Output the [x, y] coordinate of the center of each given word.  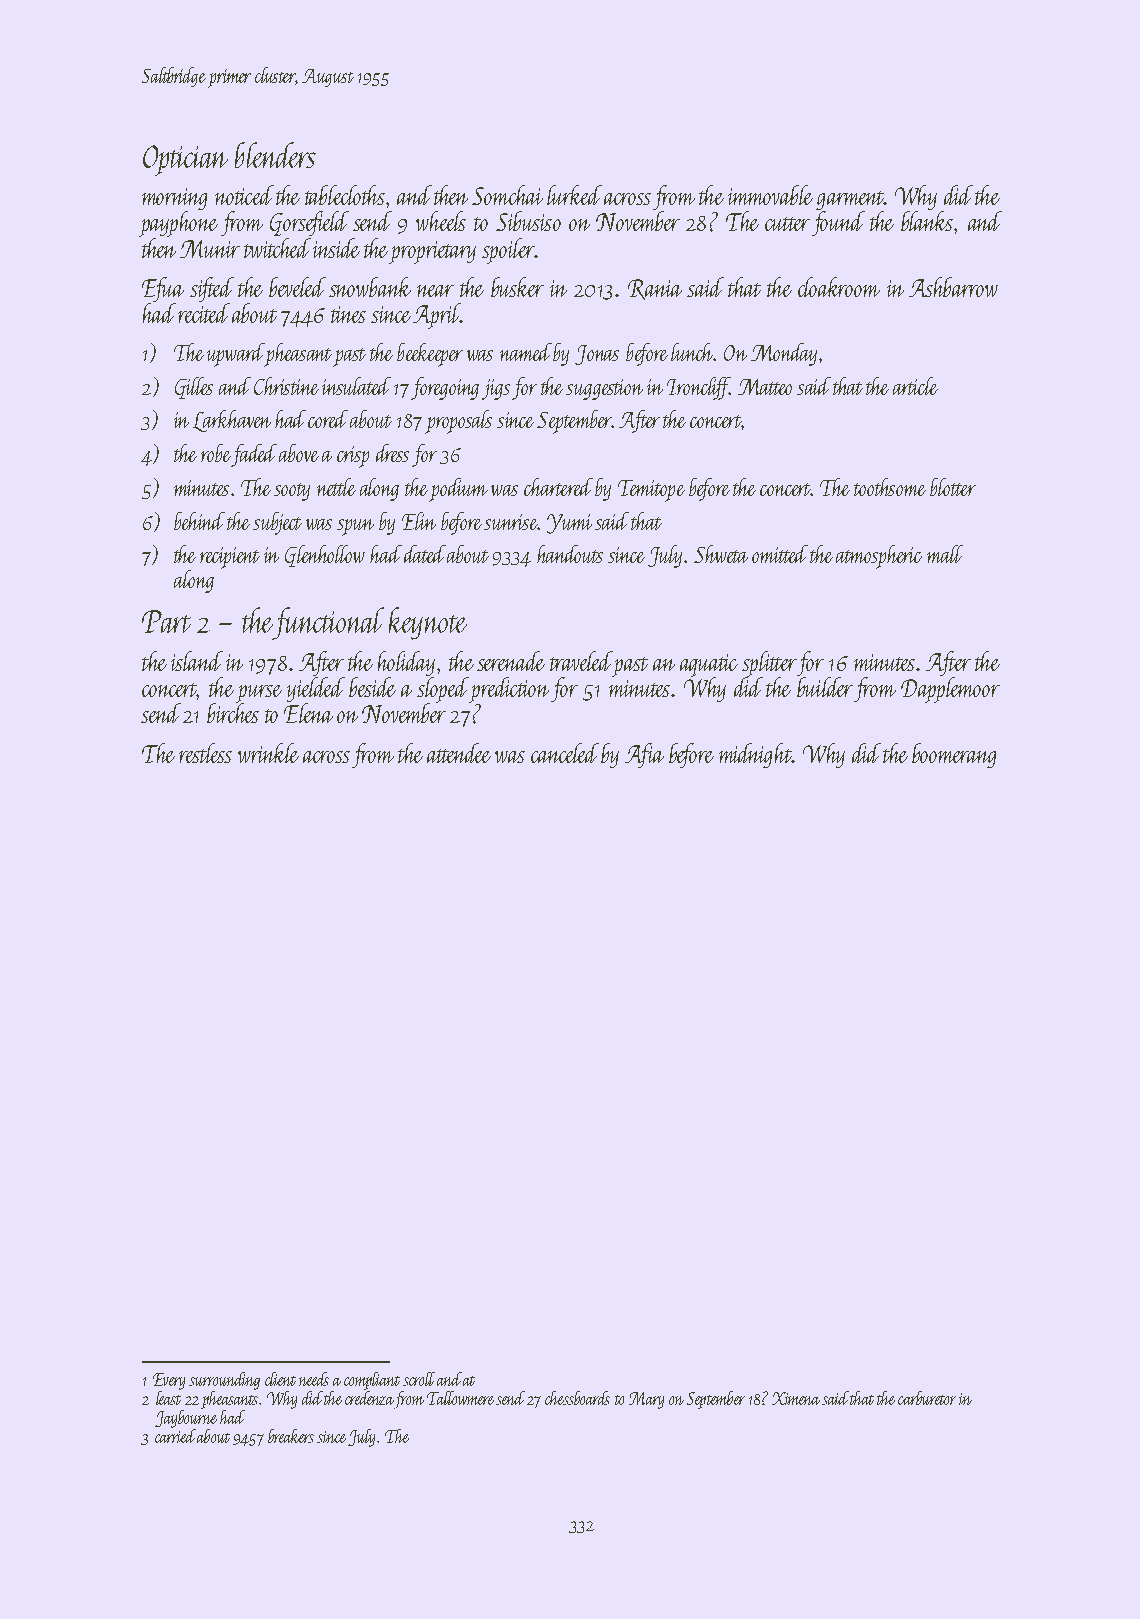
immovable [770, 195]
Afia [644, 755]
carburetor [927, 1398]
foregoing [445, 388]
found [838, 223]
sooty [292, 492]
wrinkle [268, 753]
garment [850, 200]
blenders [275, 155]
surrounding [224, 1381]
